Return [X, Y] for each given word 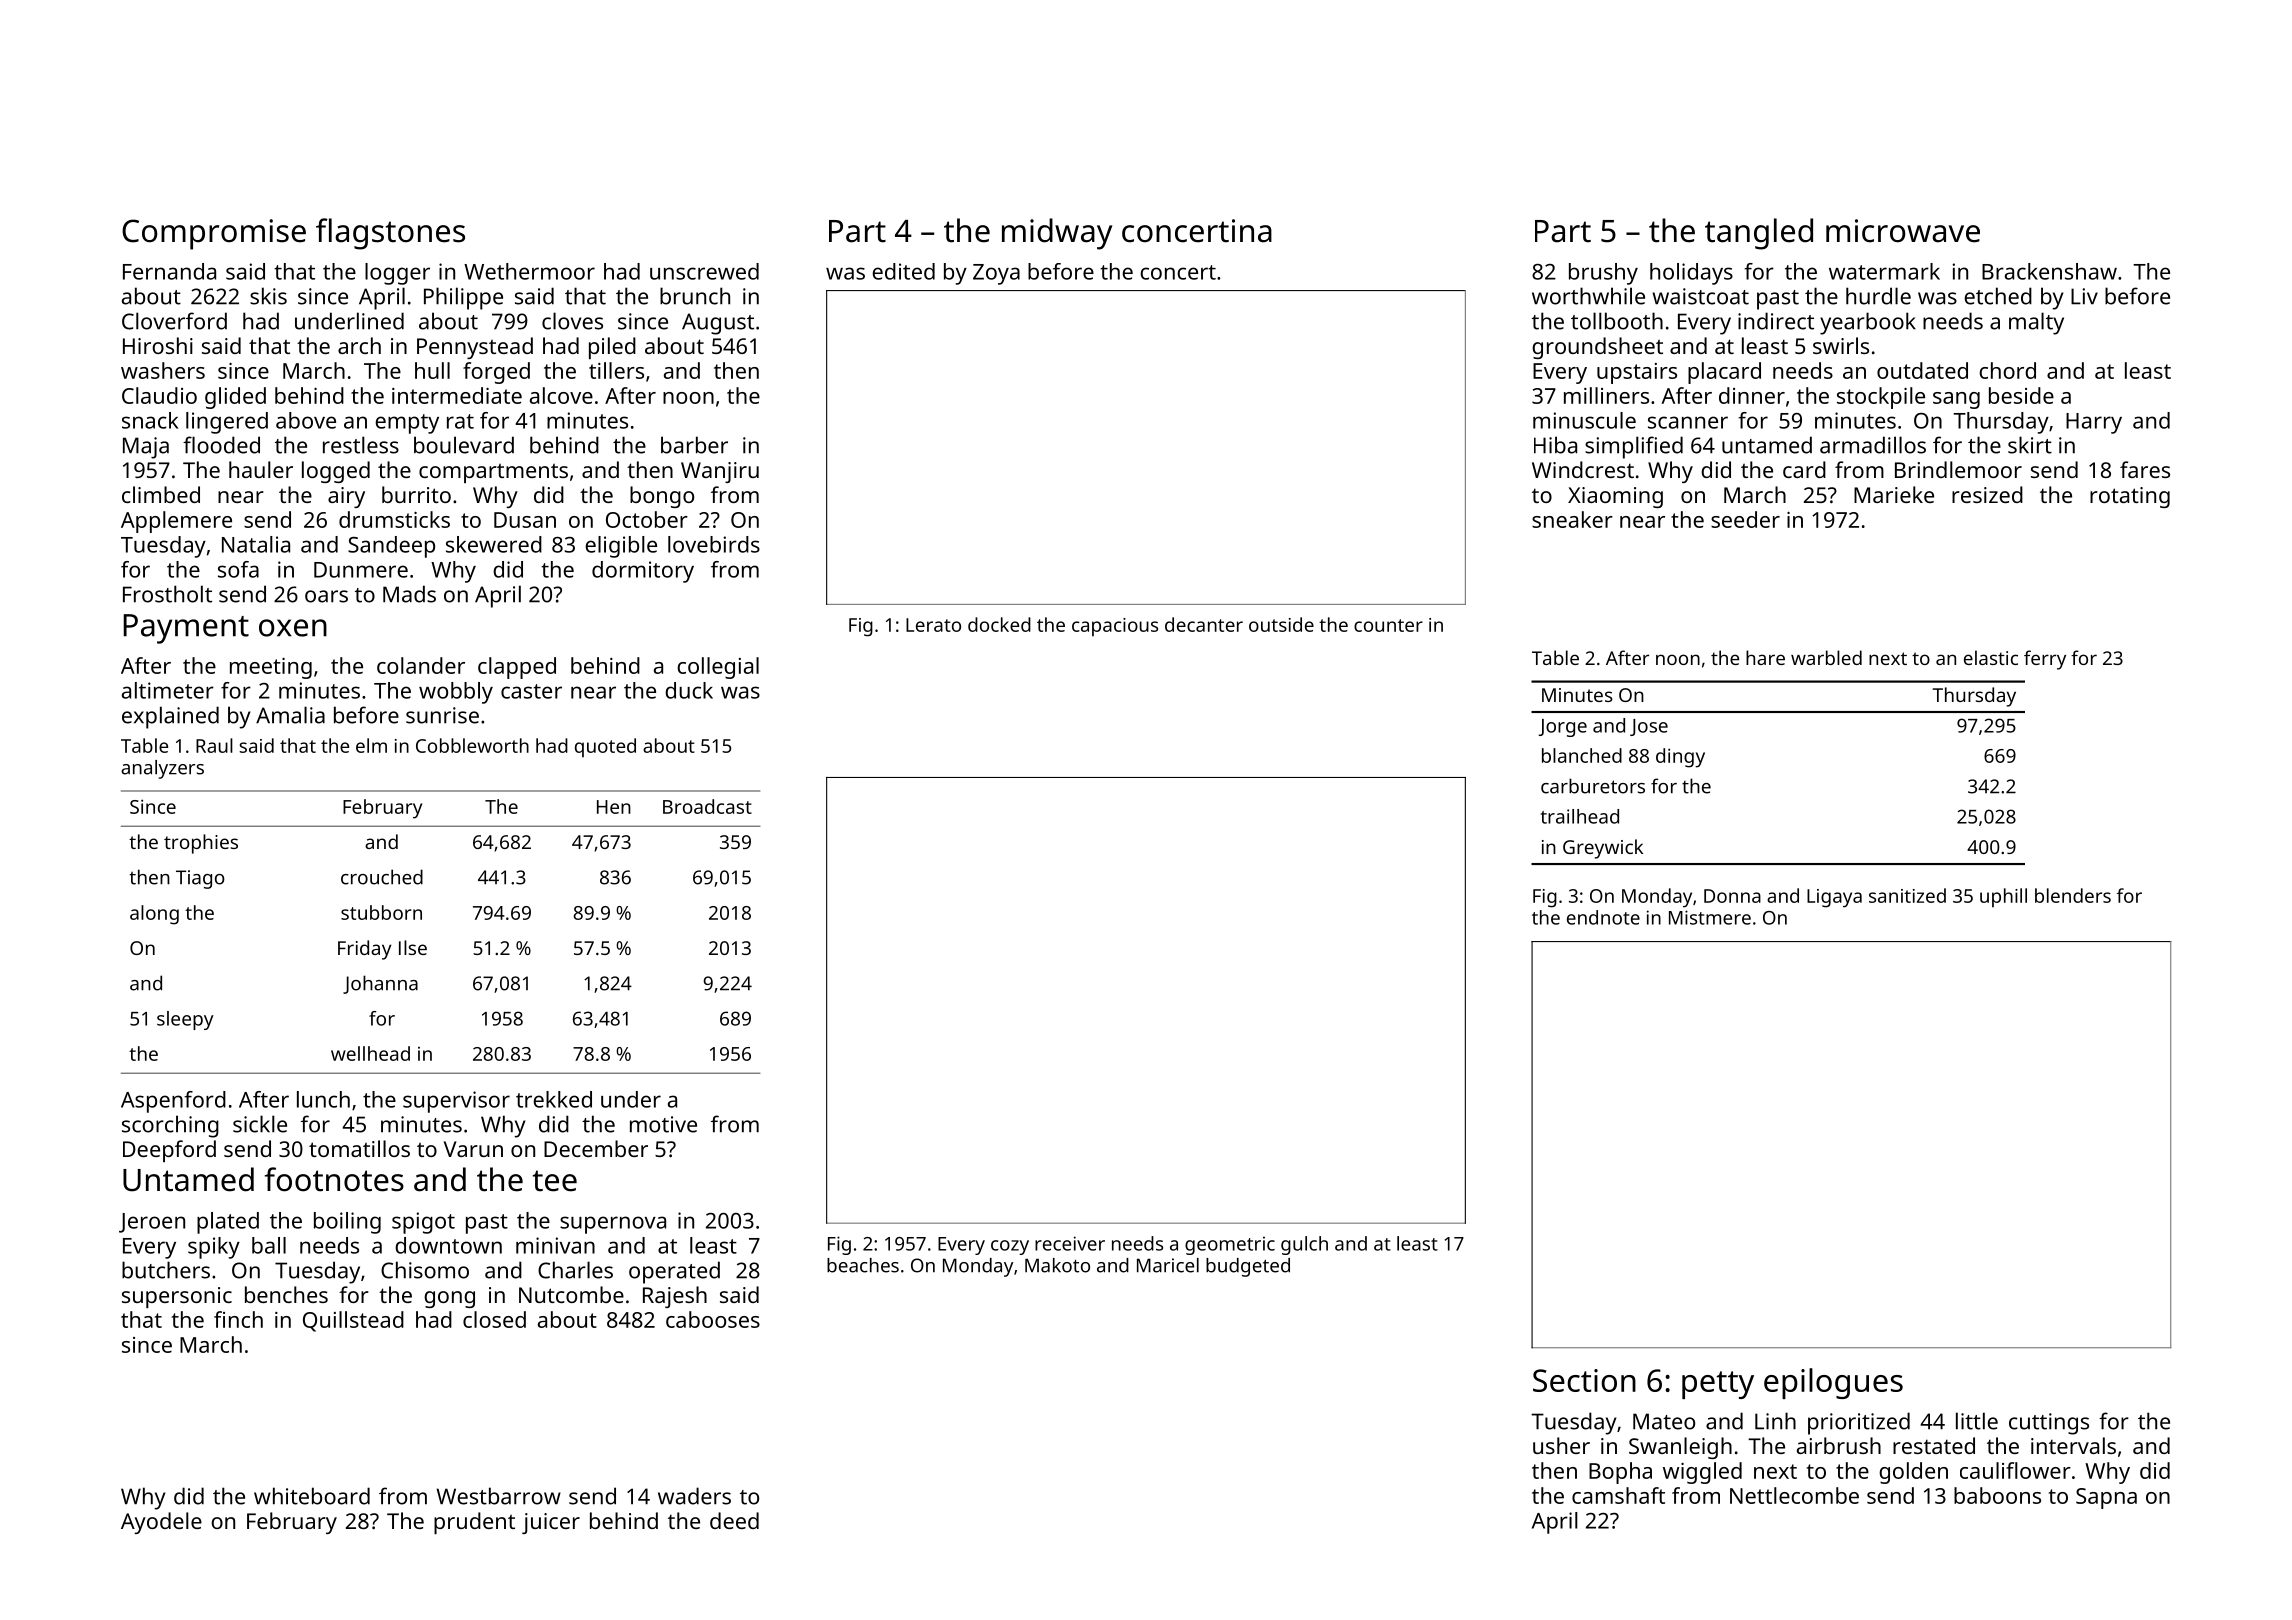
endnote [1603, 917]
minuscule [1584, 420]
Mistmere [1710, 917]
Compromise [214, 234]
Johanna [380, 984]
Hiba [1555, 445]
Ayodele [161, 1523]
